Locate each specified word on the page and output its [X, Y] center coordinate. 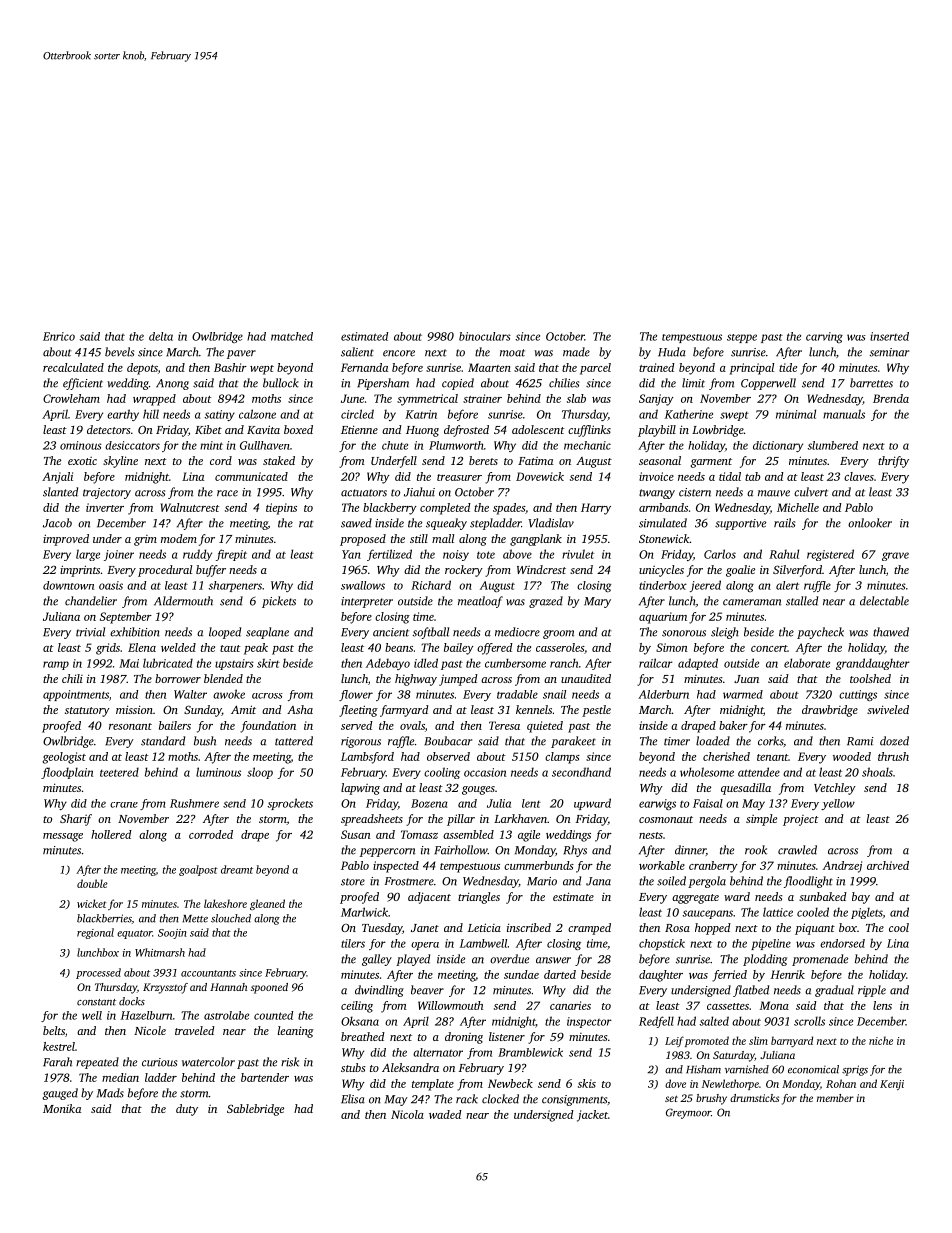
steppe [742, 338]
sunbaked [823, 896]
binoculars [485, 336]
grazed [546, 602]
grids [108, 649]
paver [241, 354]
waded [445, 1114]
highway [416, 680]
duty [187, 1110]
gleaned [267, 904]
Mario [542, 881]
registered [830, 555]
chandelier [91, 601]
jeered [705, 586]
